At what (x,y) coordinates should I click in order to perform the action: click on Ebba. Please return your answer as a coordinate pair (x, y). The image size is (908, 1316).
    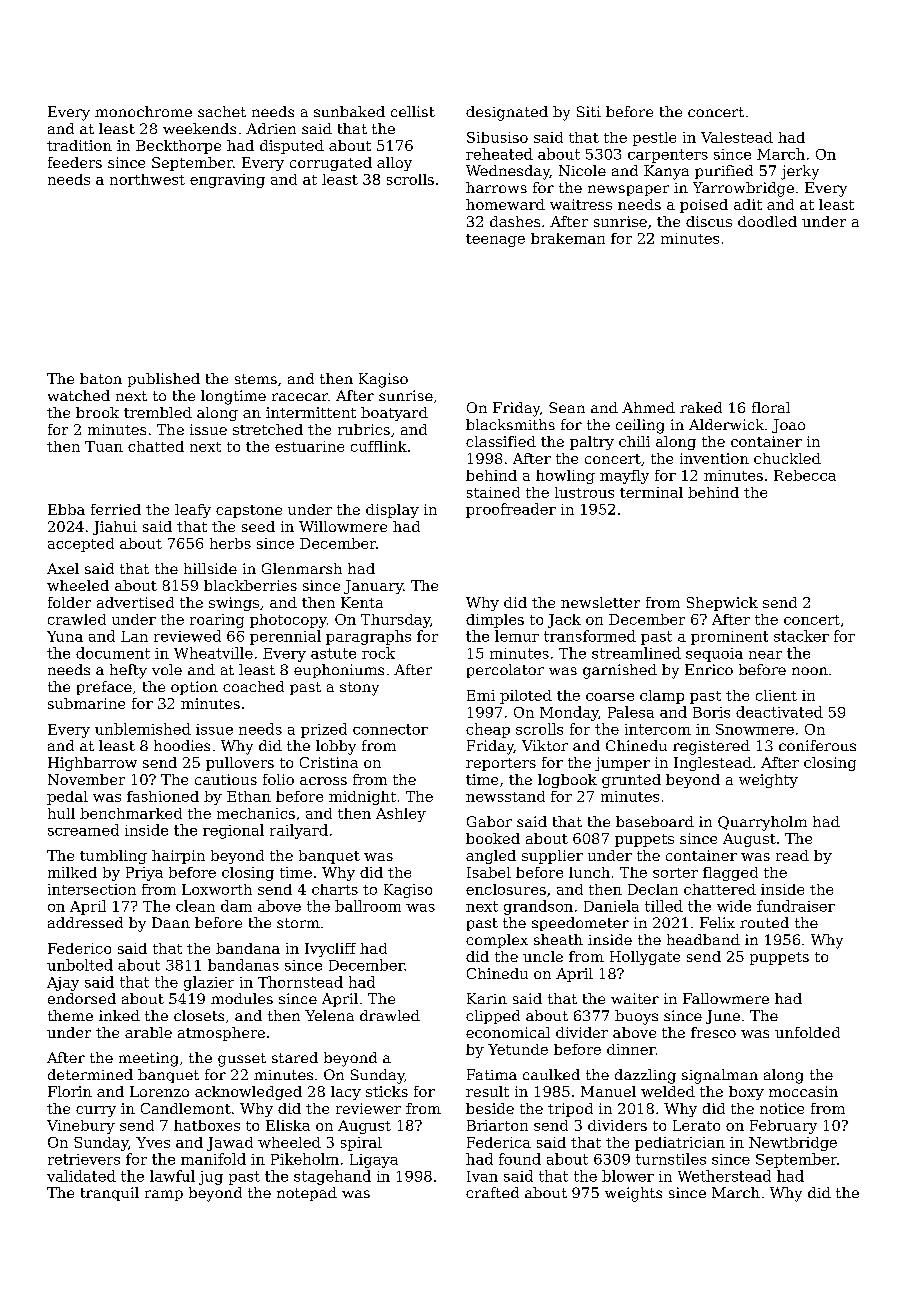
    Looking at the image, I should click on (66, 509).
